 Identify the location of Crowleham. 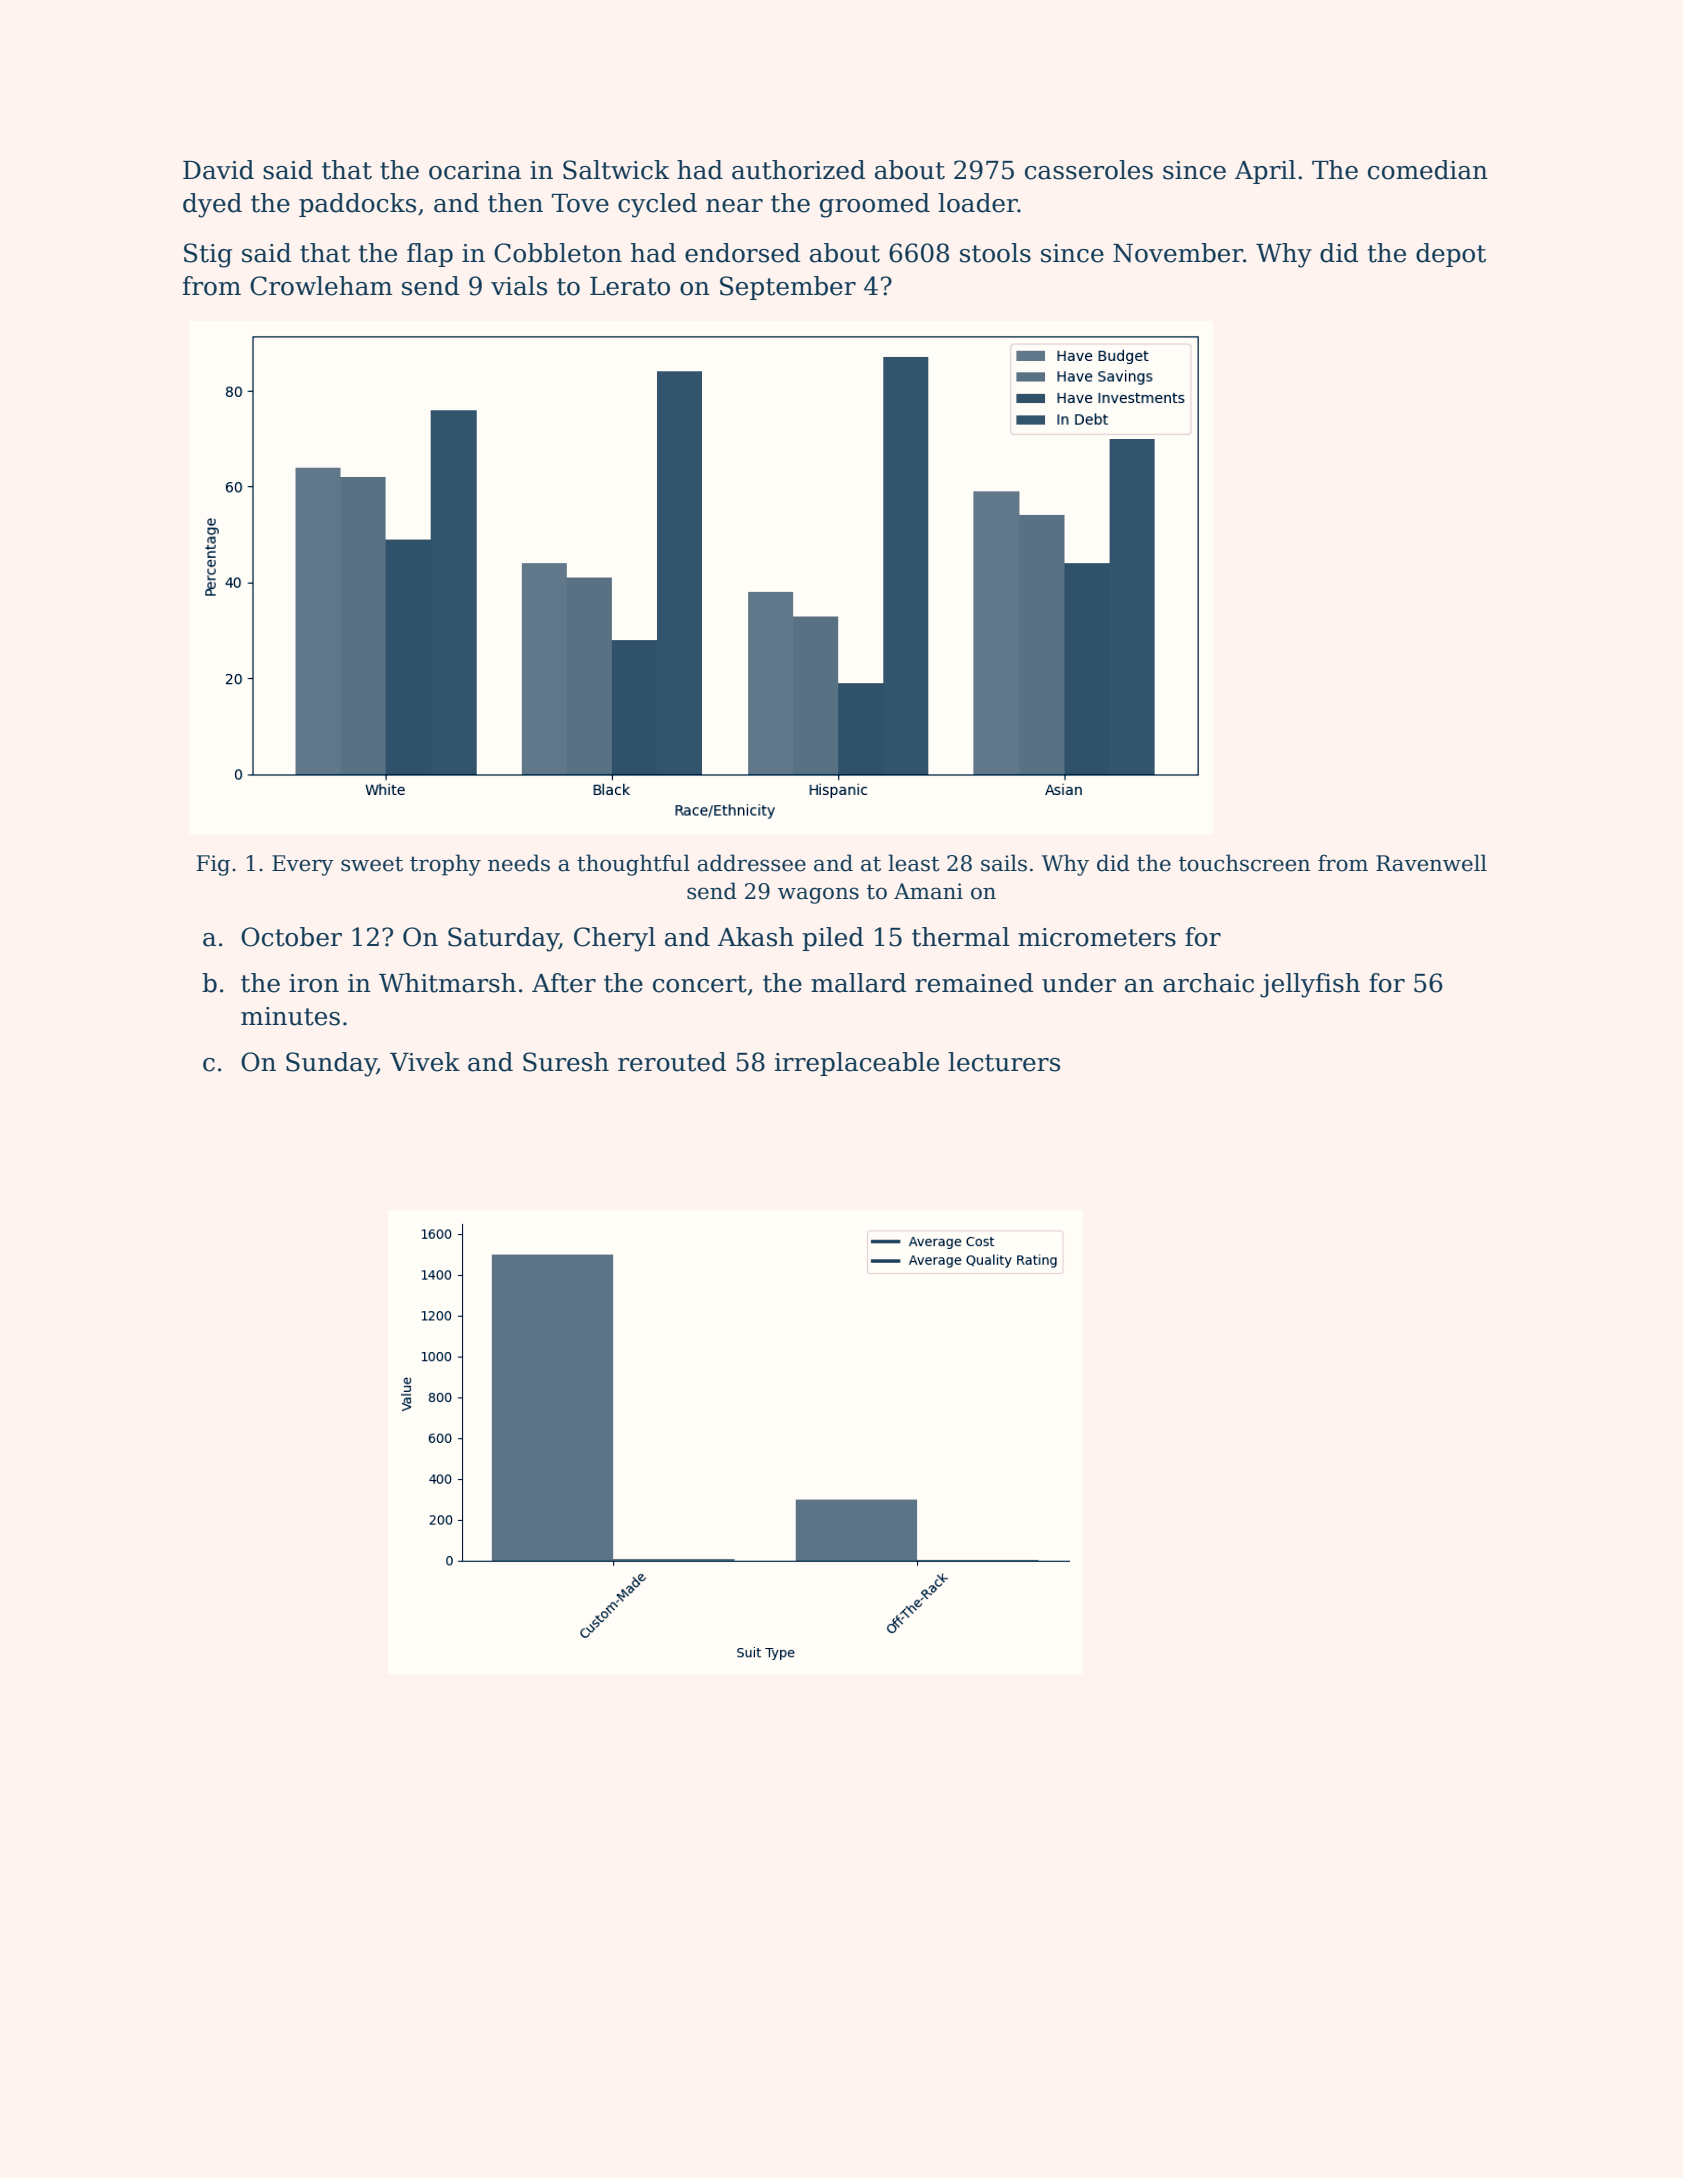
(321, 286).
